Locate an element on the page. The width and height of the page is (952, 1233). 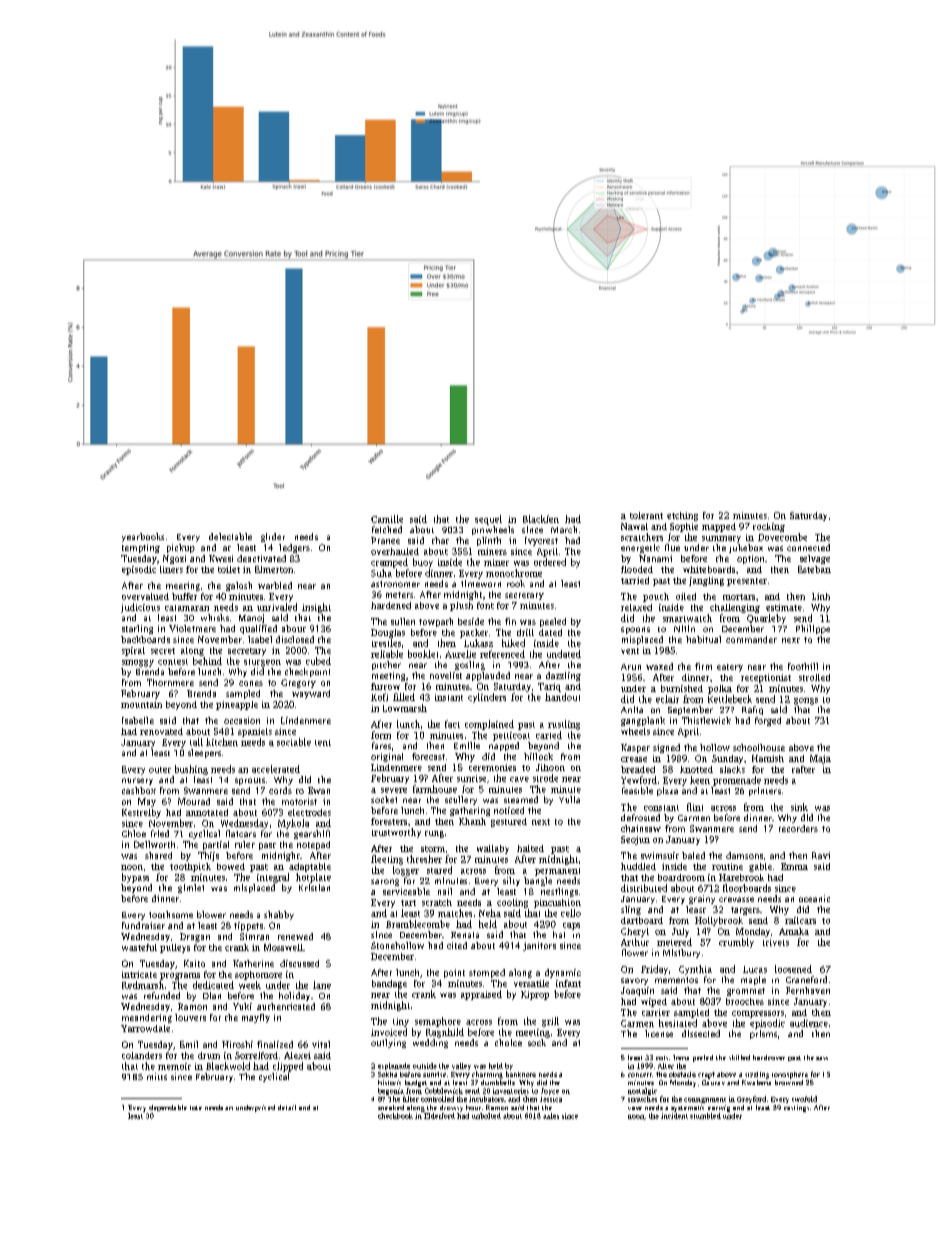
cones is located at coordinates (251, 683).
